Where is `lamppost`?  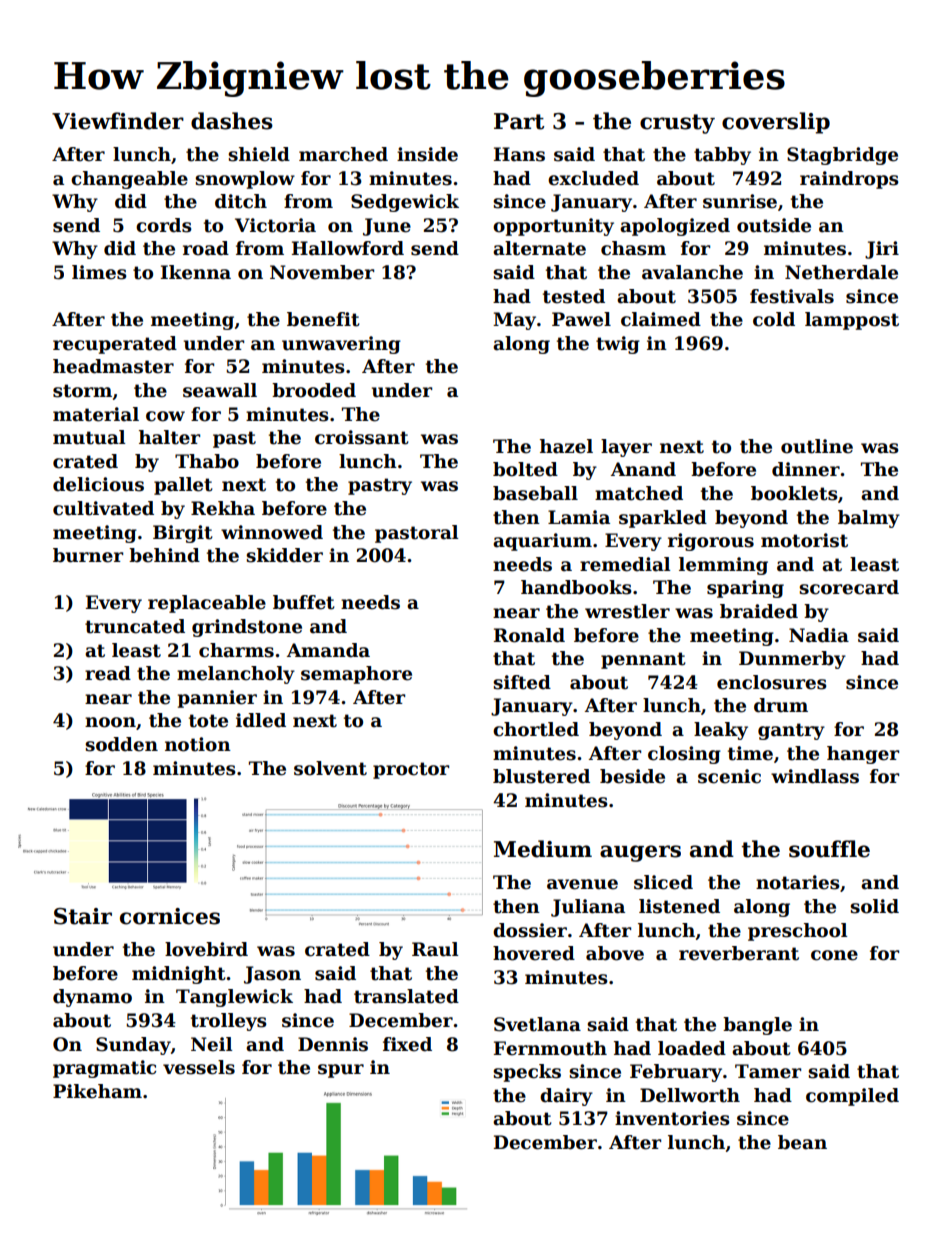 lamppost is located at coordinates (852, 321).
